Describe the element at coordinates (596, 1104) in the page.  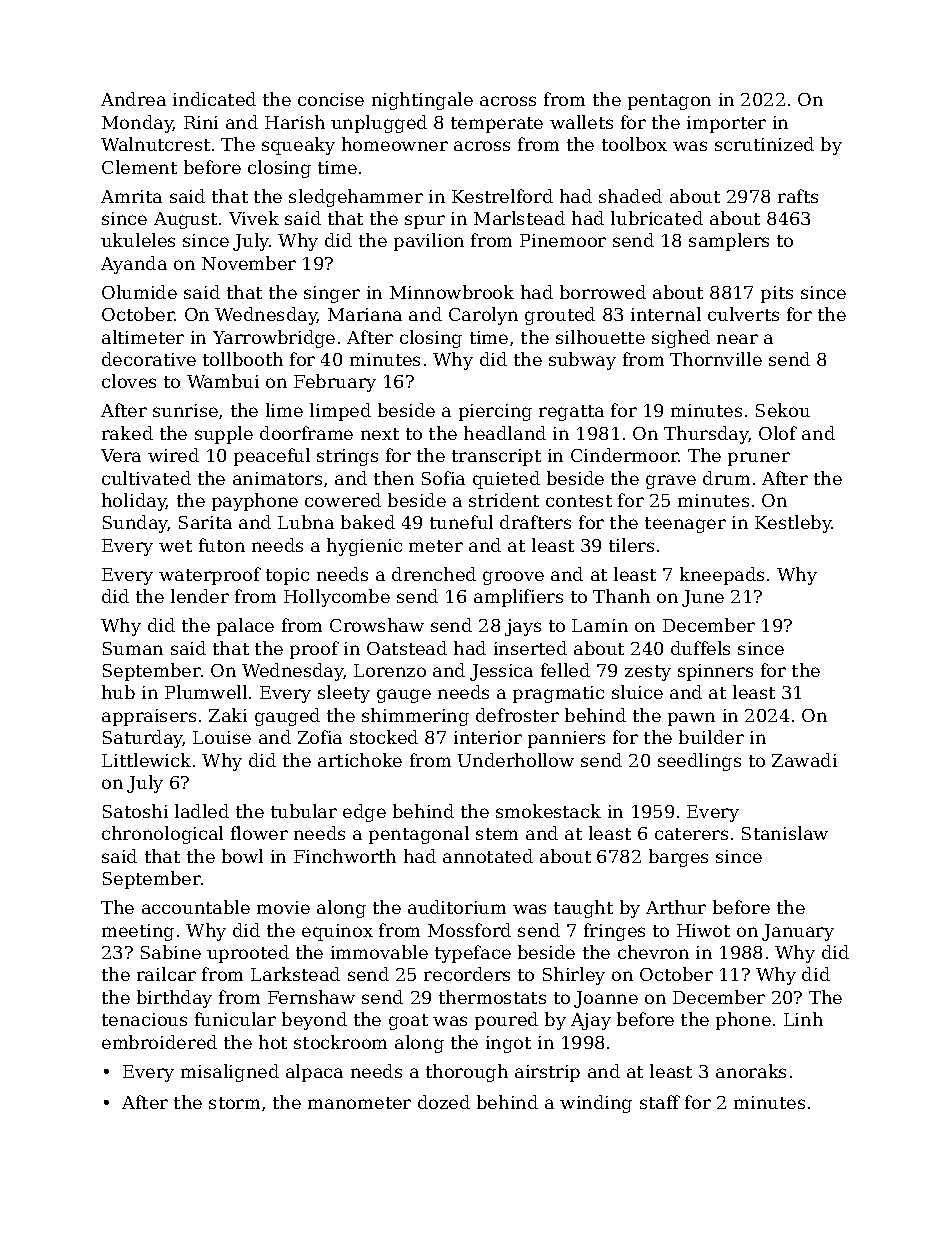
I see `winding` at that location.
